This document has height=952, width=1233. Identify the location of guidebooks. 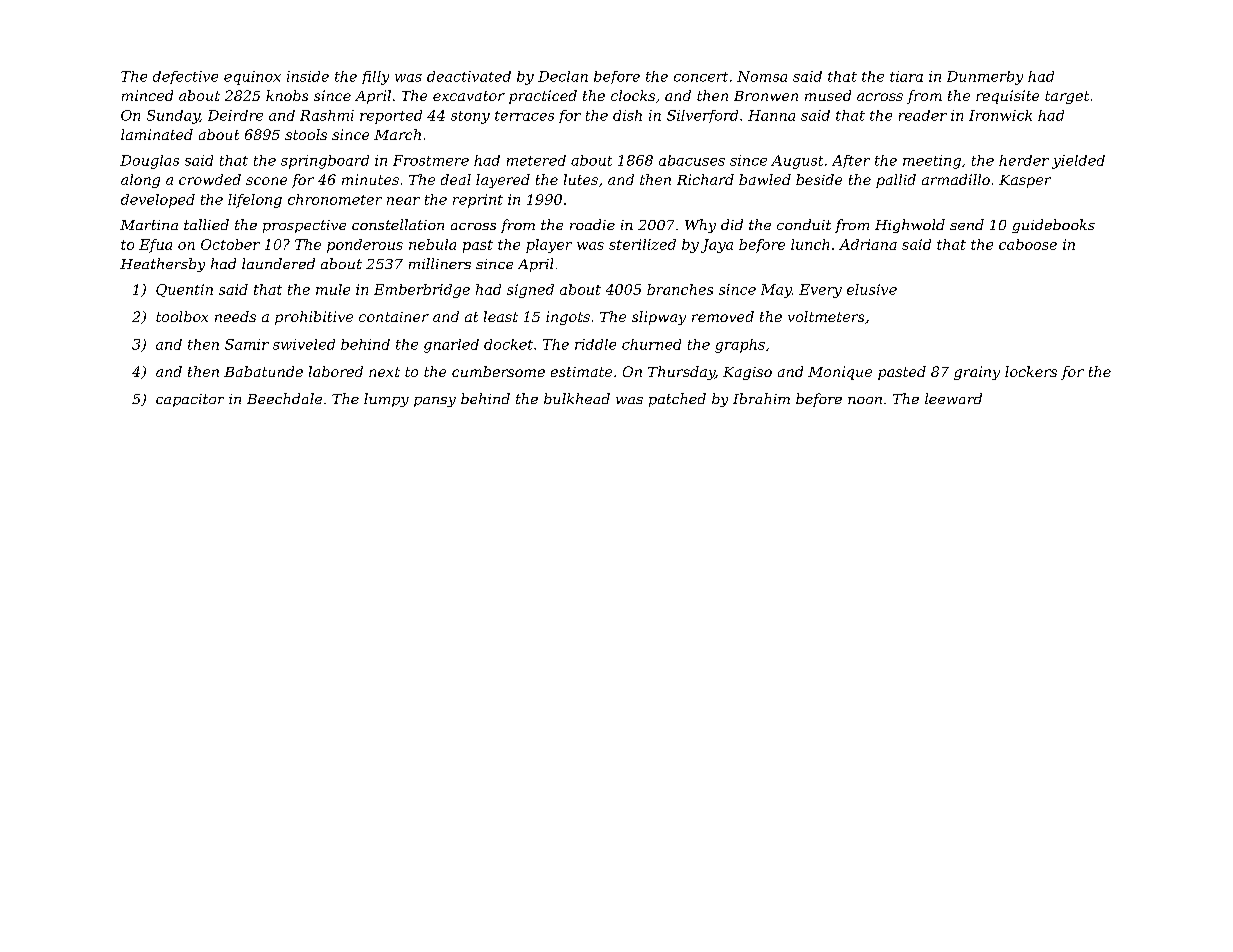
(1053, 226).
